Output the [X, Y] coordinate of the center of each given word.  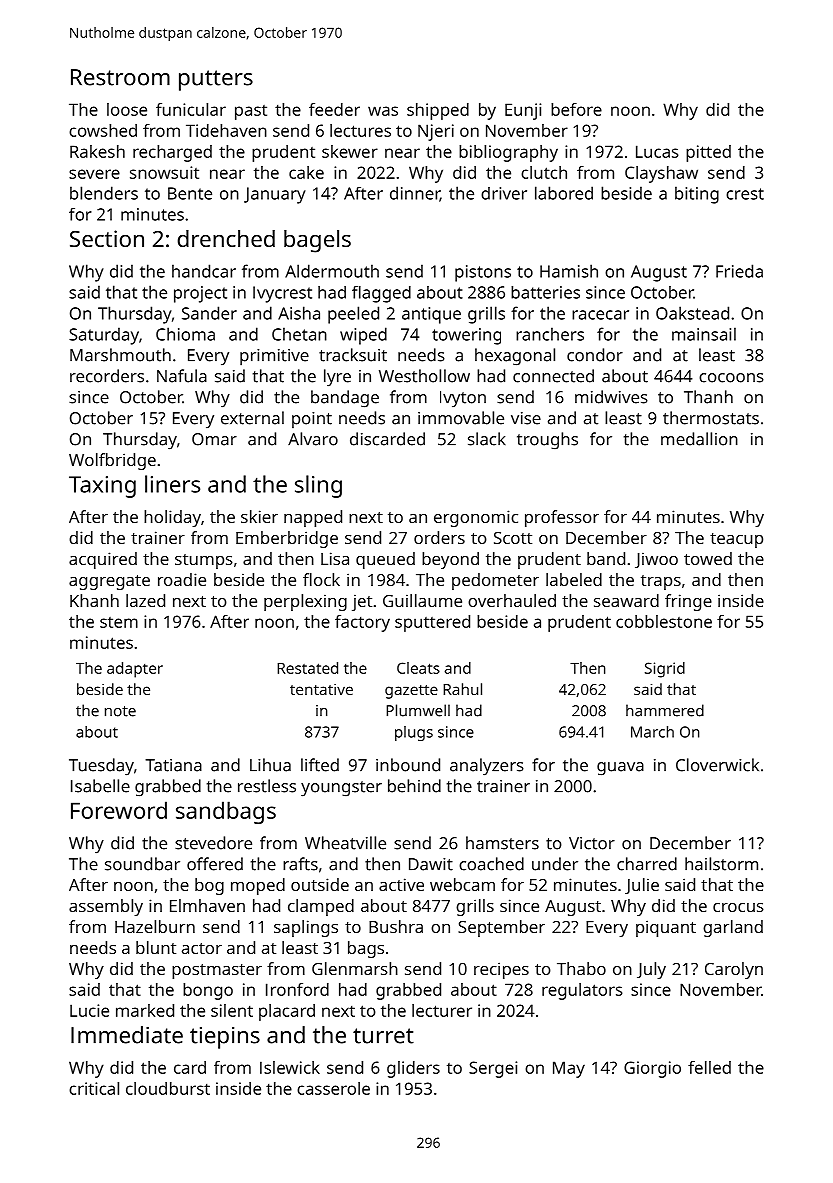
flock [321, 579]
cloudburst [168, 1088]
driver [504, 193]
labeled [574, 579]
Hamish [569, 271]
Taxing [102, 487]
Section [107, 238]
